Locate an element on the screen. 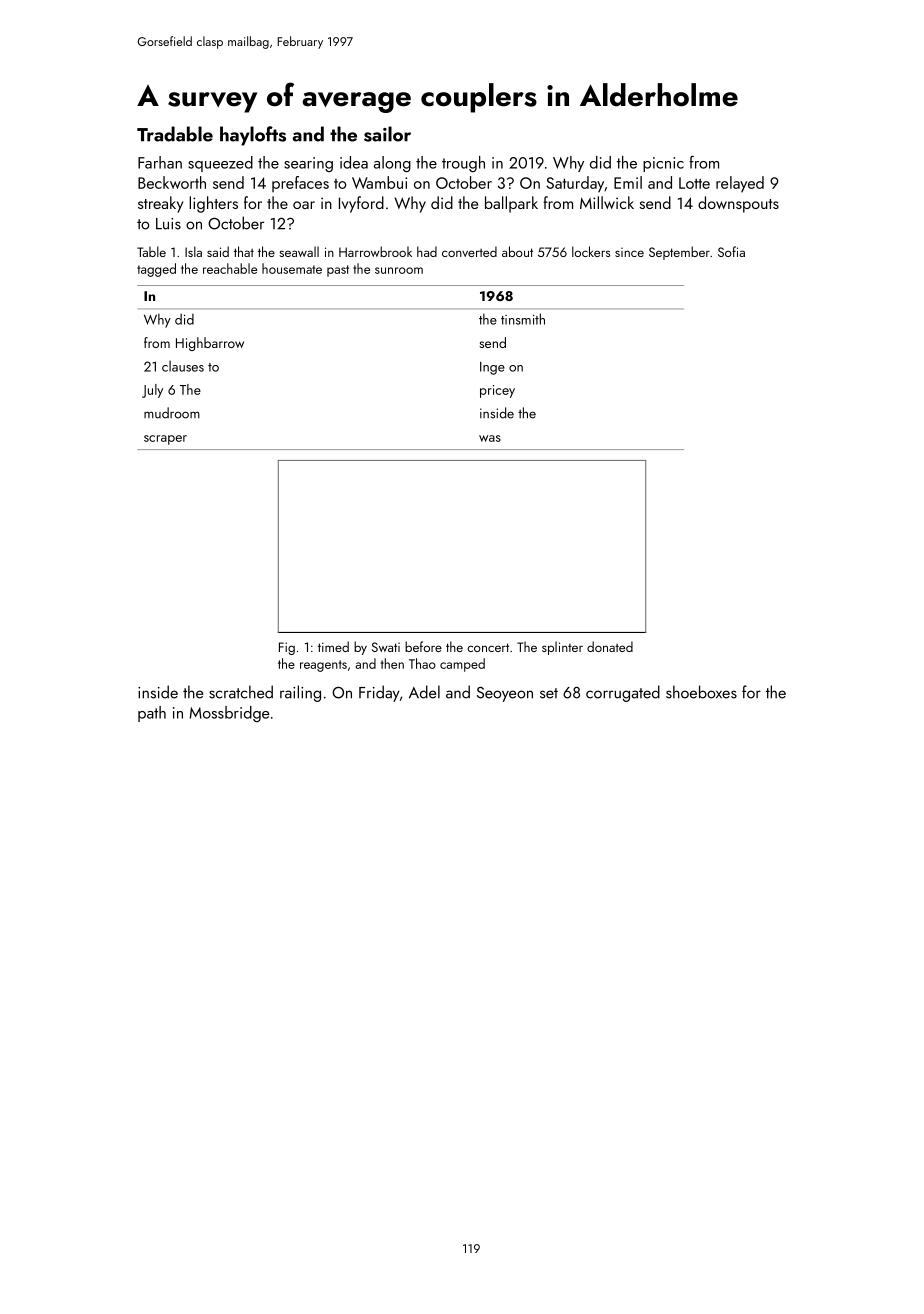 This screenshot has height=1314, width=924. clauses is located at coordinates (183, 366).
